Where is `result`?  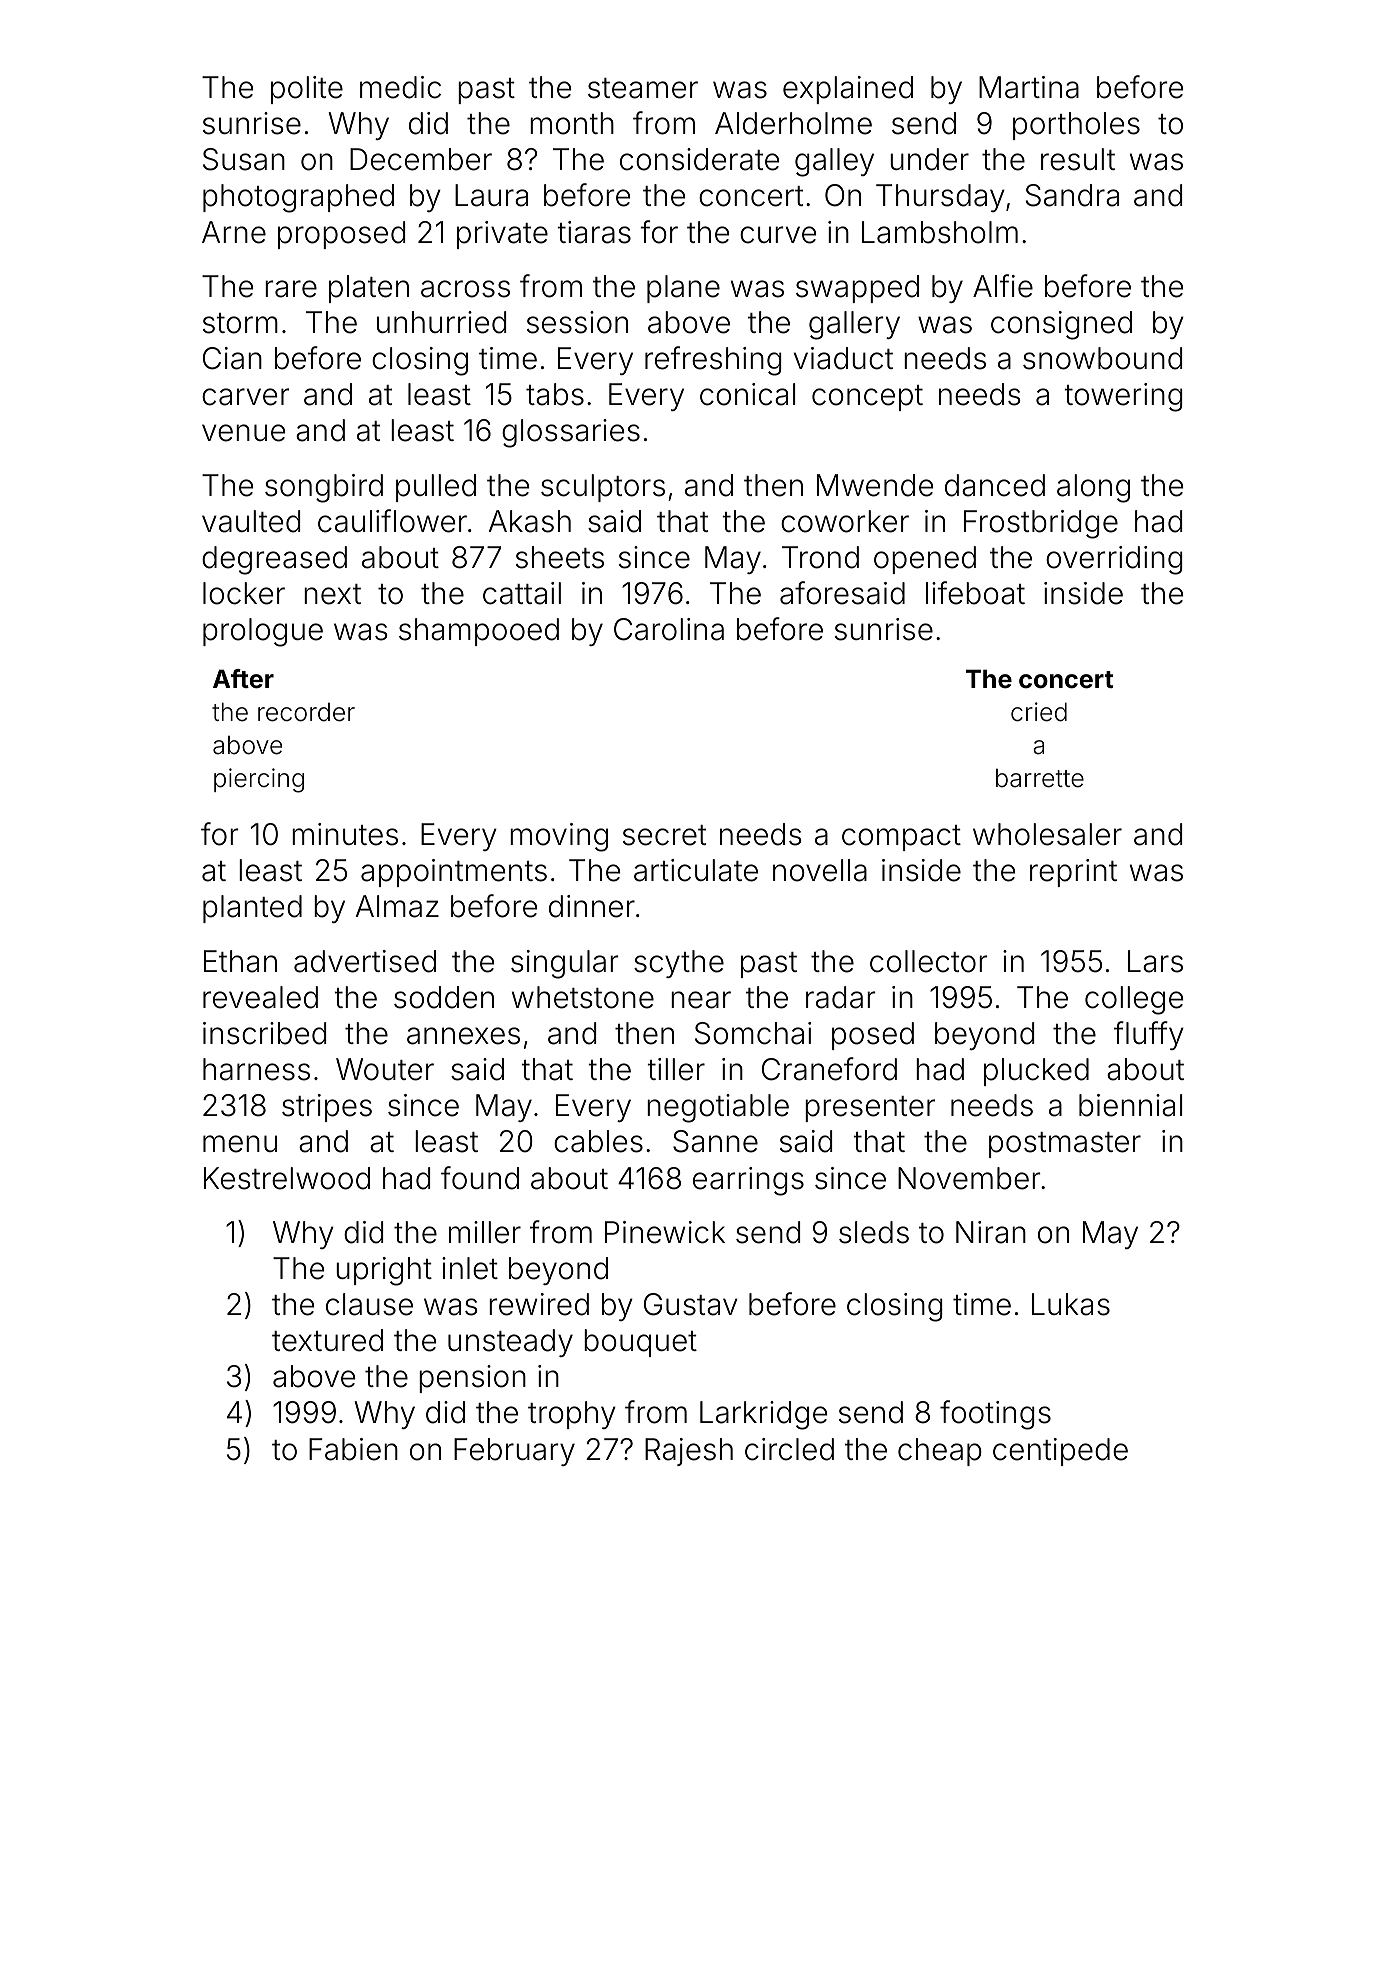
result is located at coordinates (1078, 159).
